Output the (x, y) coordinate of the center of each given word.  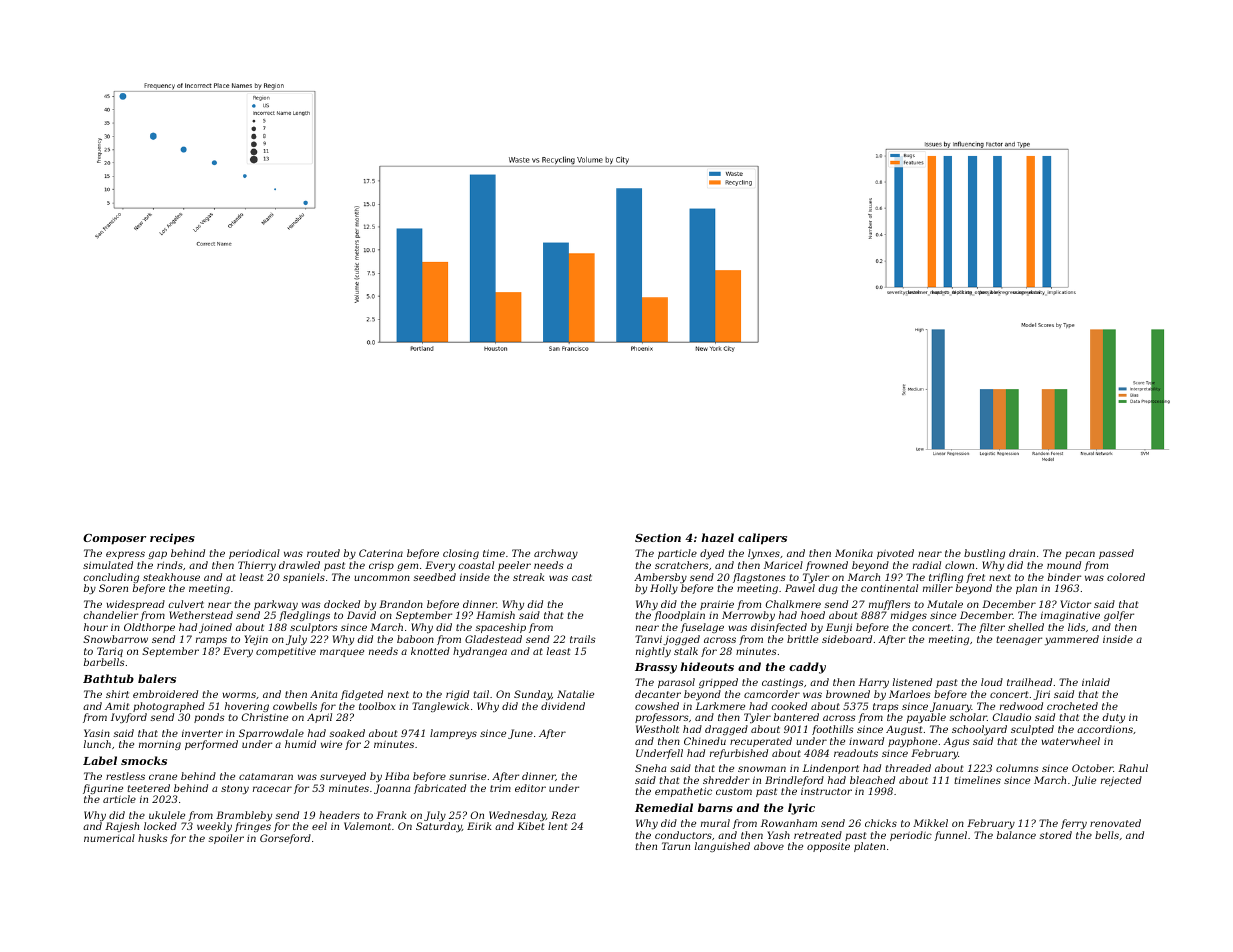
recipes (172, 539)
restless (125, 776)
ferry (1074, 824)
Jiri (1041, 695)
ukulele (167, 815)
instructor (826, 791)
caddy (807, 668)
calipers (762, 539)
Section (658, 537)
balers (157, 678)
